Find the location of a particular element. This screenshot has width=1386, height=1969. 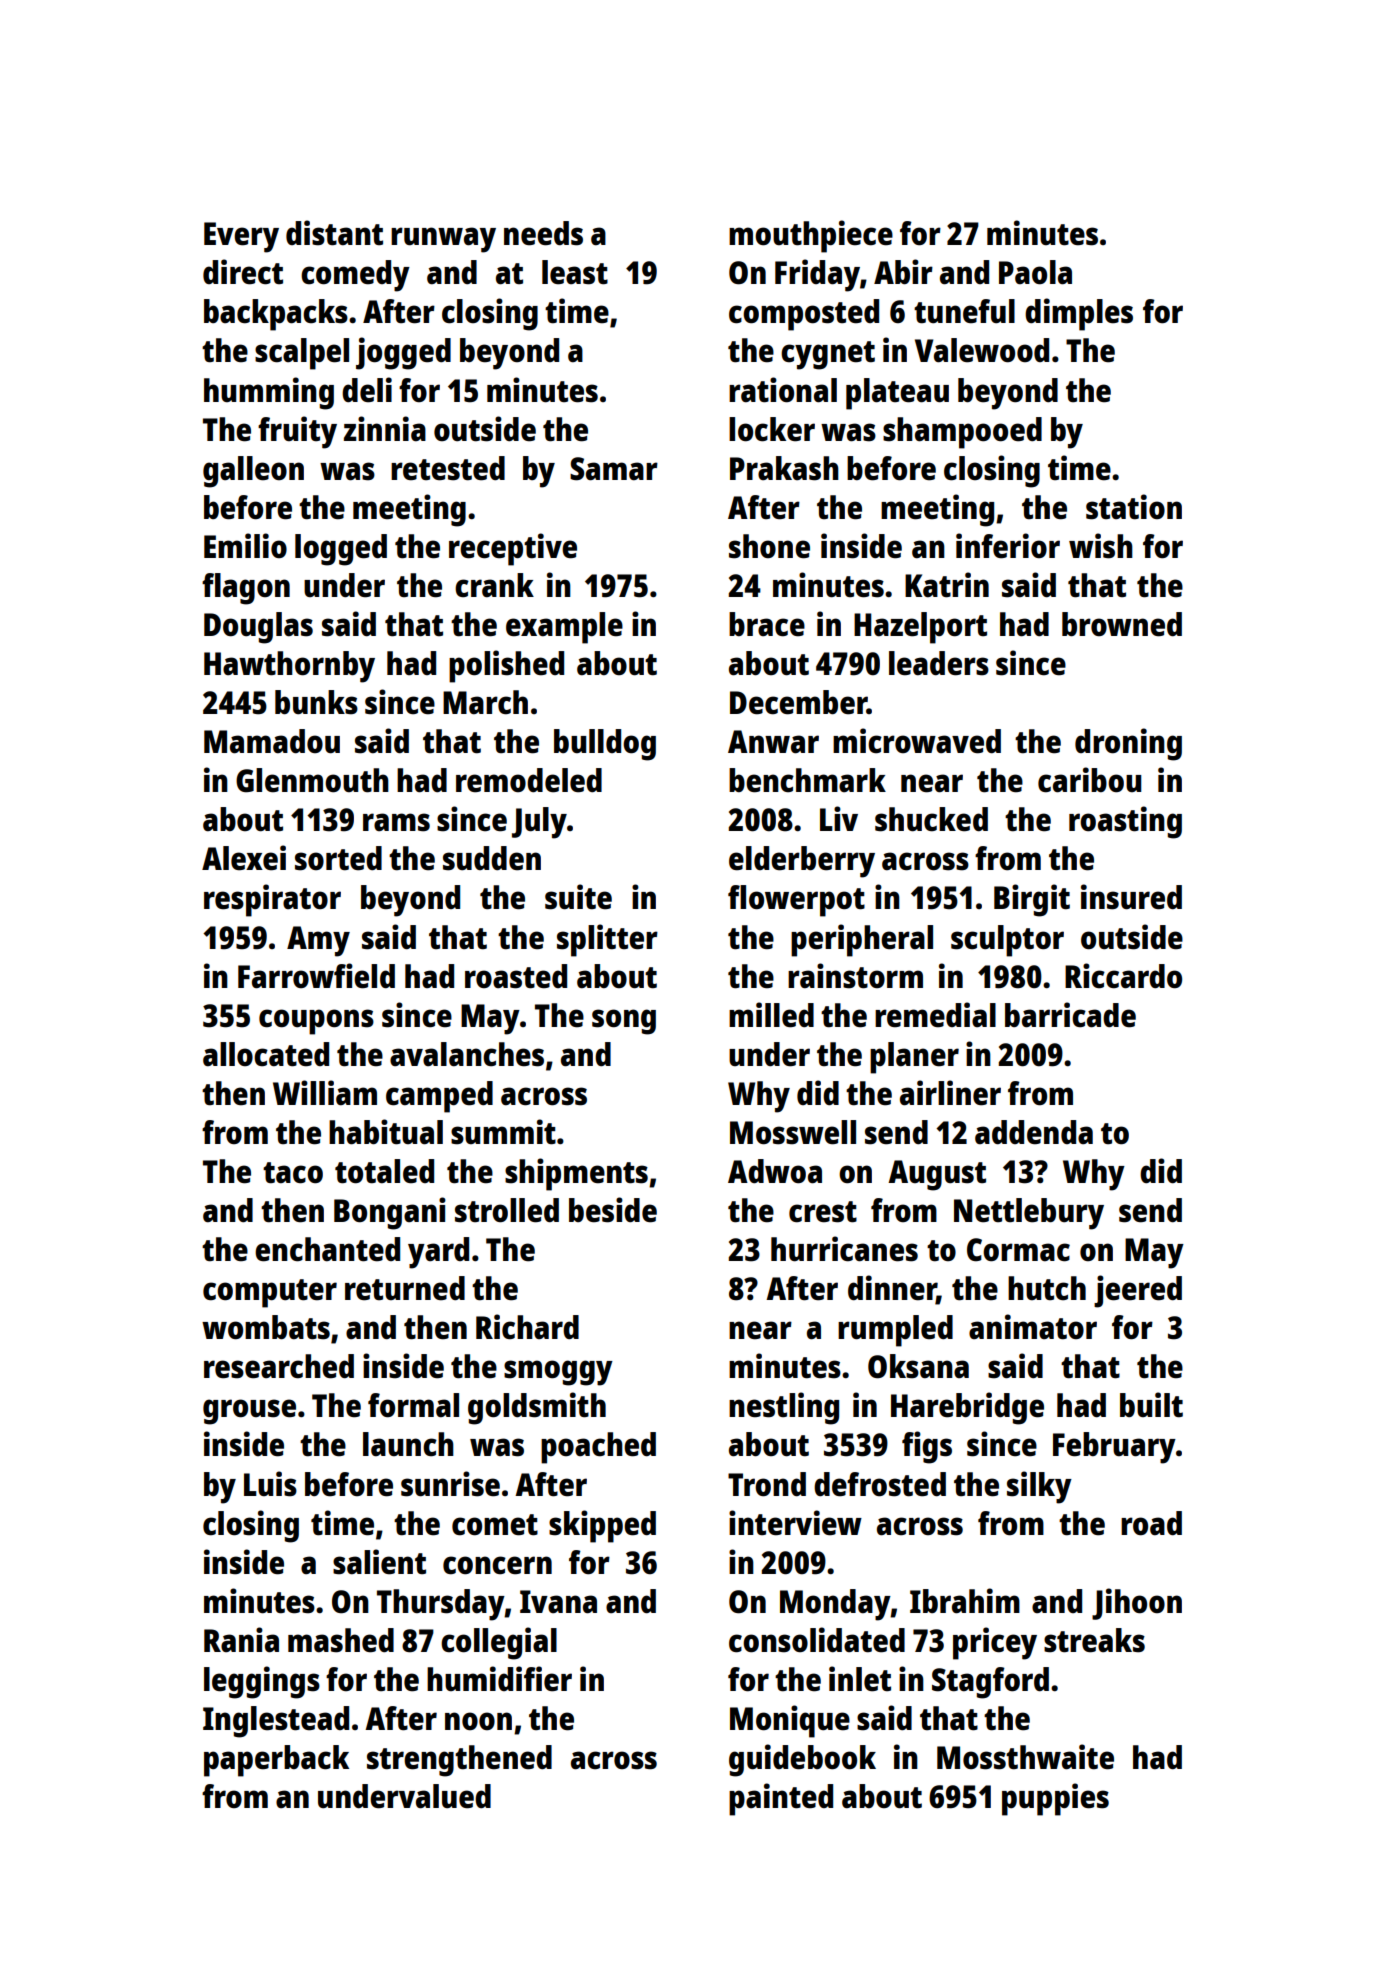

salient is located at coordinates (379, 1562).
